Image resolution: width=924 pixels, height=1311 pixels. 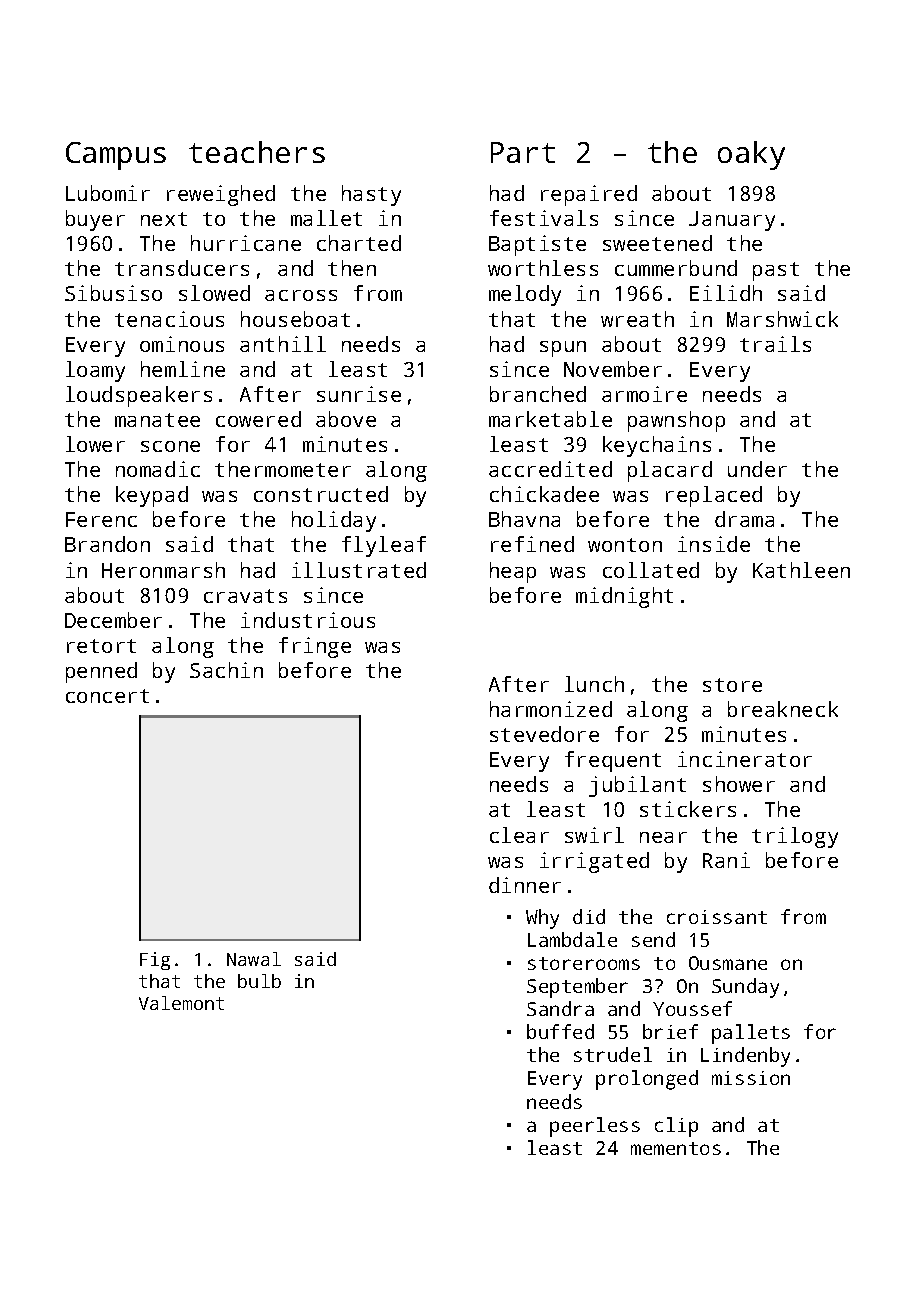 I want to click on stevedore, so click(x=544, y=734).
